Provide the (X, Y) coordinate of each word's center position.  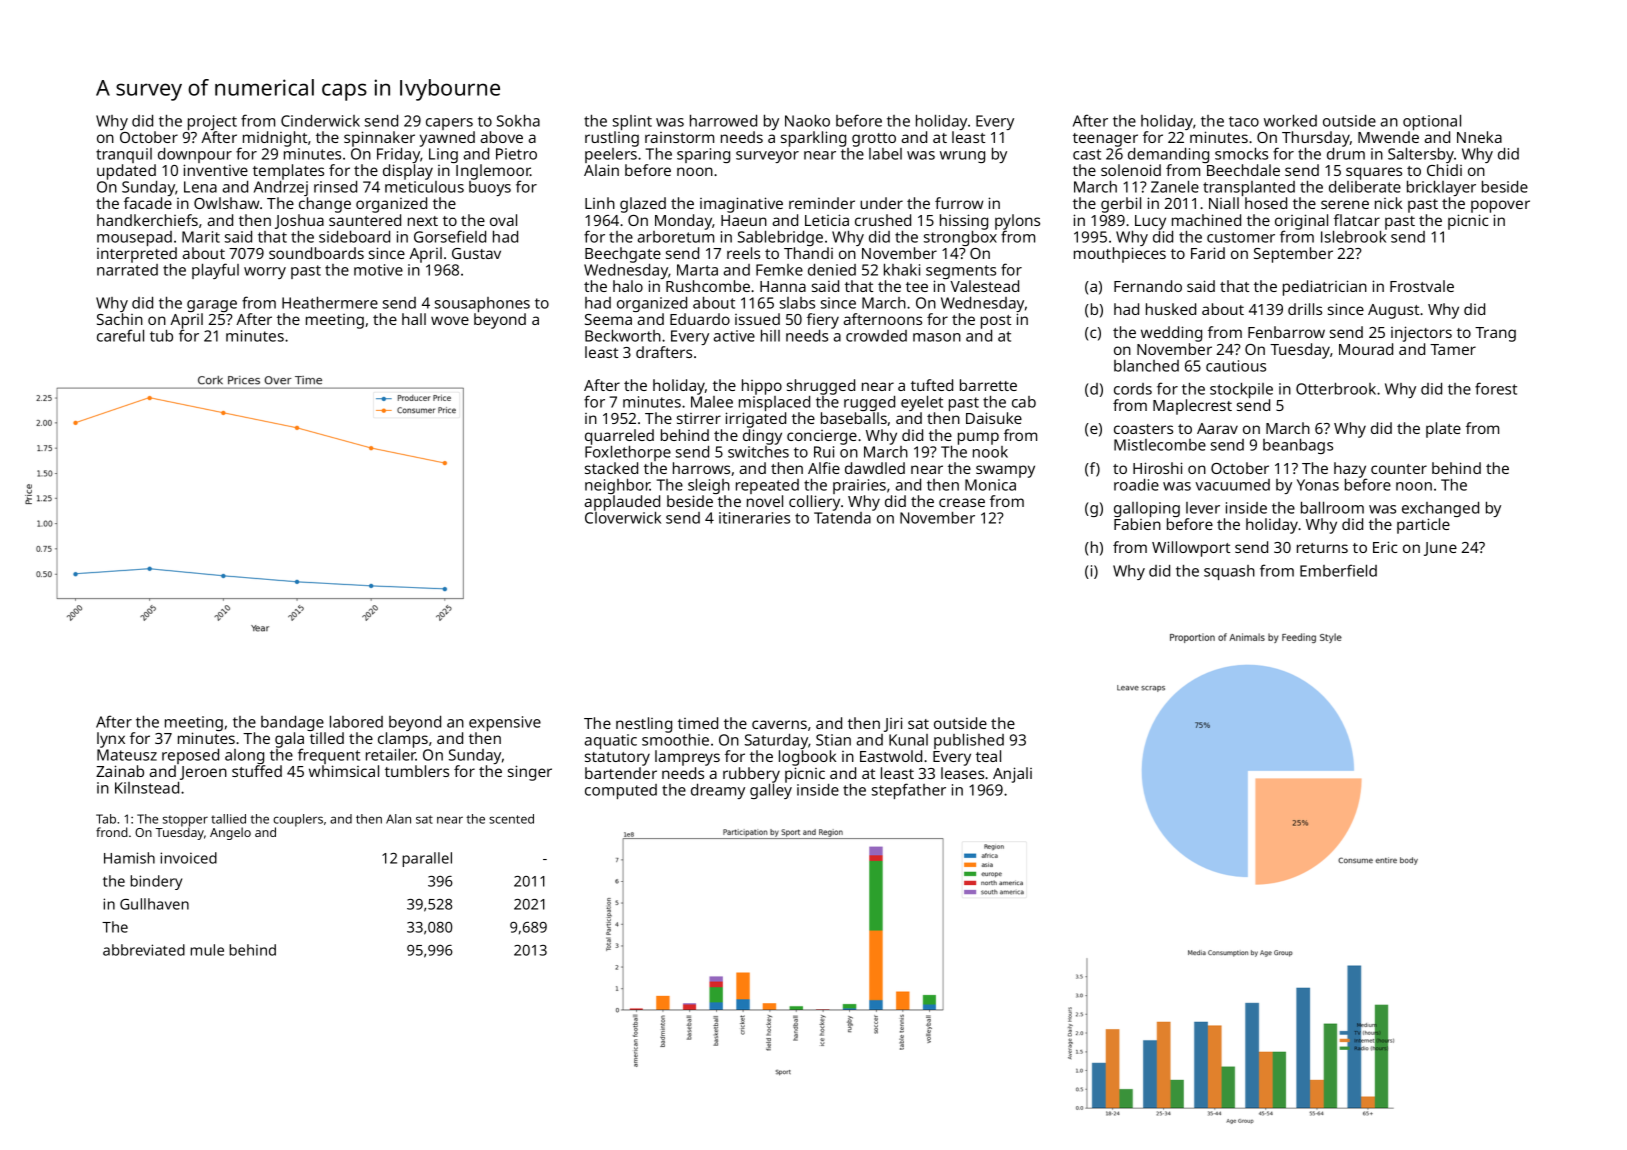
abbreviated (144, 950)
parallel (427, 859)
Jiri (893, 724)
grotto (874, 140)
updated (127, 172)
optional (1432, 122)
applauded (622, 503)
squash (1229, 572)
